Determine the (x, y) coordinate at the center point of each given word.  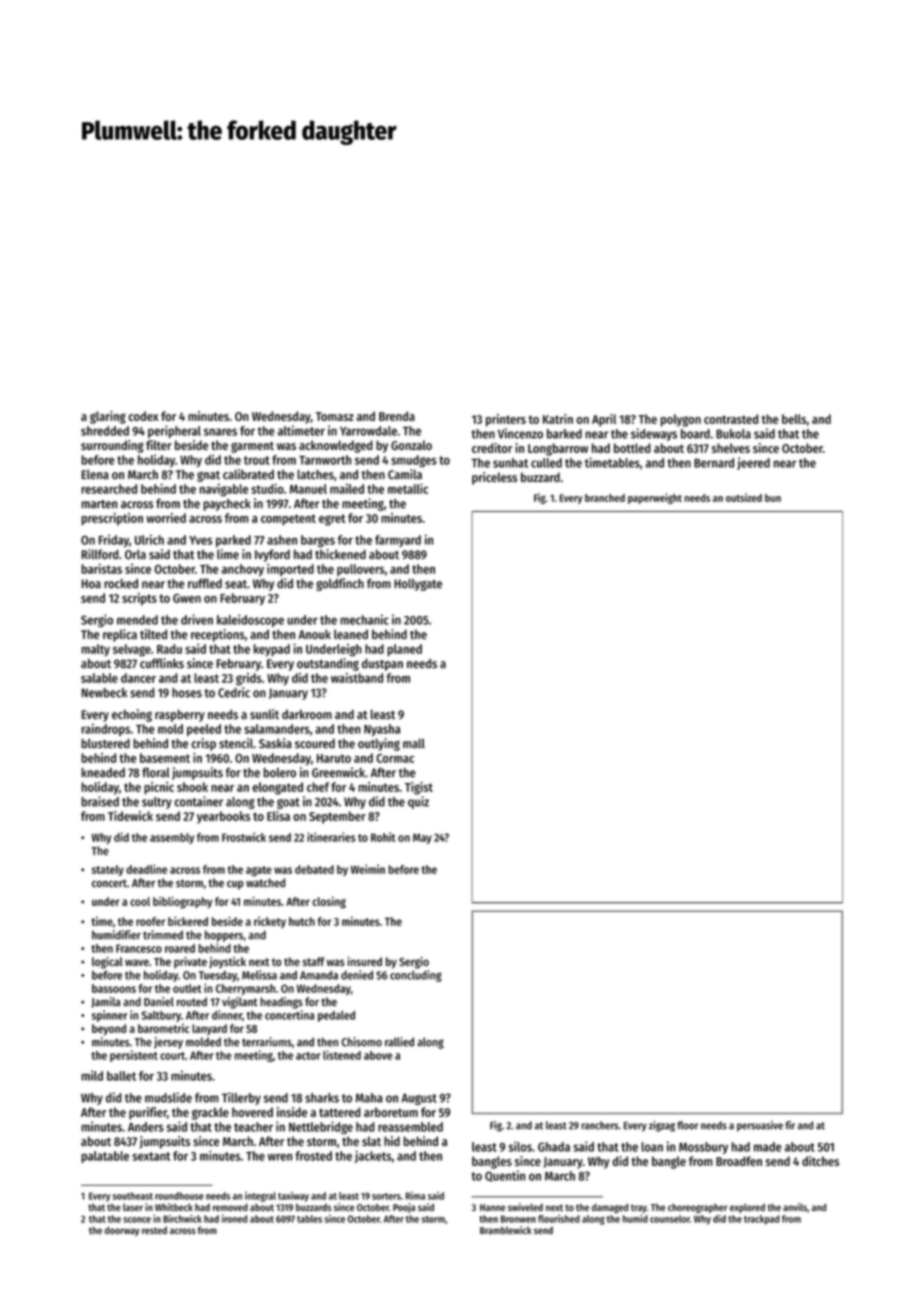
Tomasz (335, 416)
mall (414, 744)
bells (794, 419)
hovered (252, 1112)
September (337, 817)
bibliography (182, 903)
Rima (415, 1196)
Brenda (397, 416)
